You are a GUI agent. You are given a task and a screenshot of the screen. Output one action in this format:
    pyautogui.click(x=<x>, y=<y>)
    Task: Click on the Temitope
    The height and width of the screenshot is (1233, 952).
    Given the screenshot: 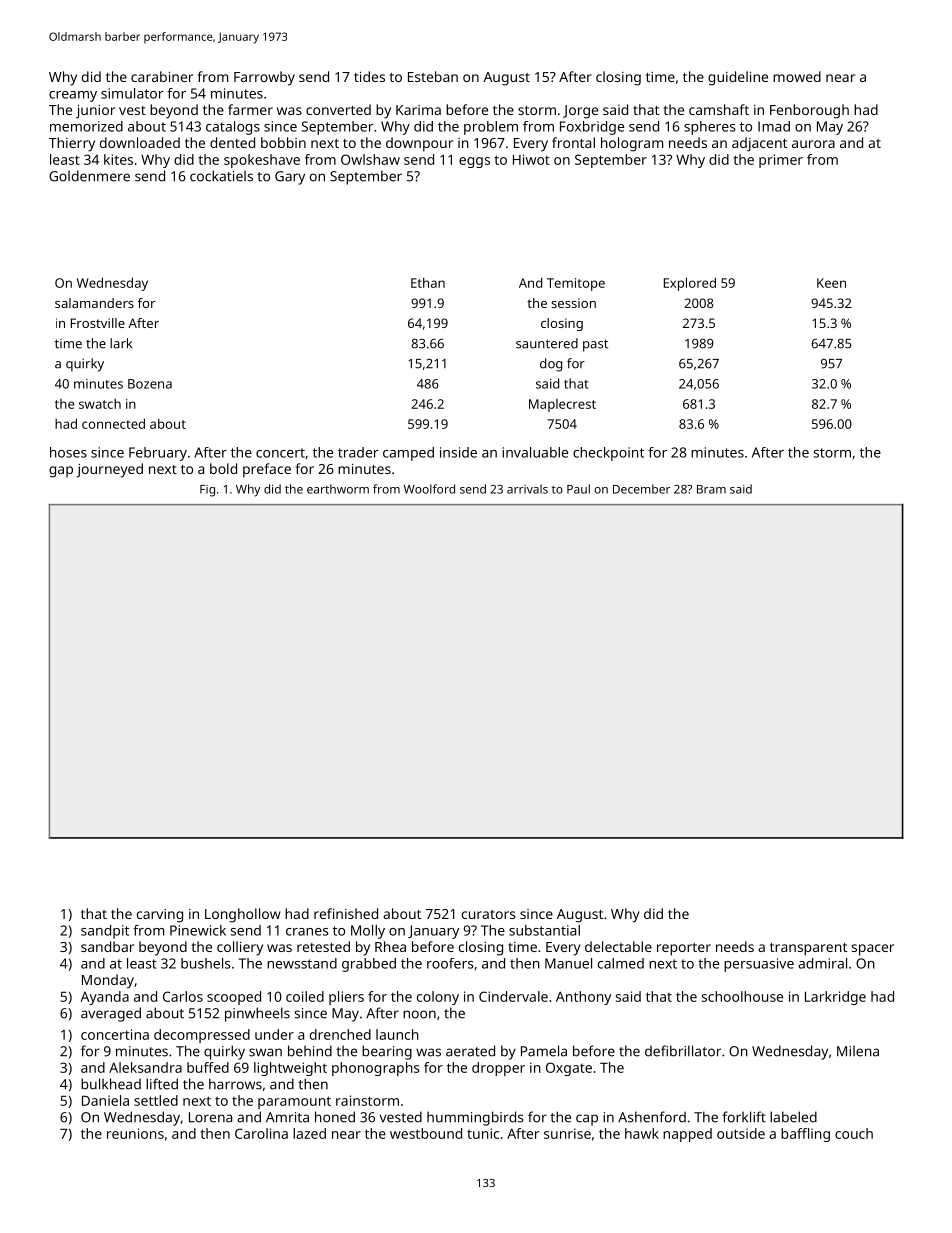 What is the action you would take?
    pyautogui.click(x=576, y=284)
